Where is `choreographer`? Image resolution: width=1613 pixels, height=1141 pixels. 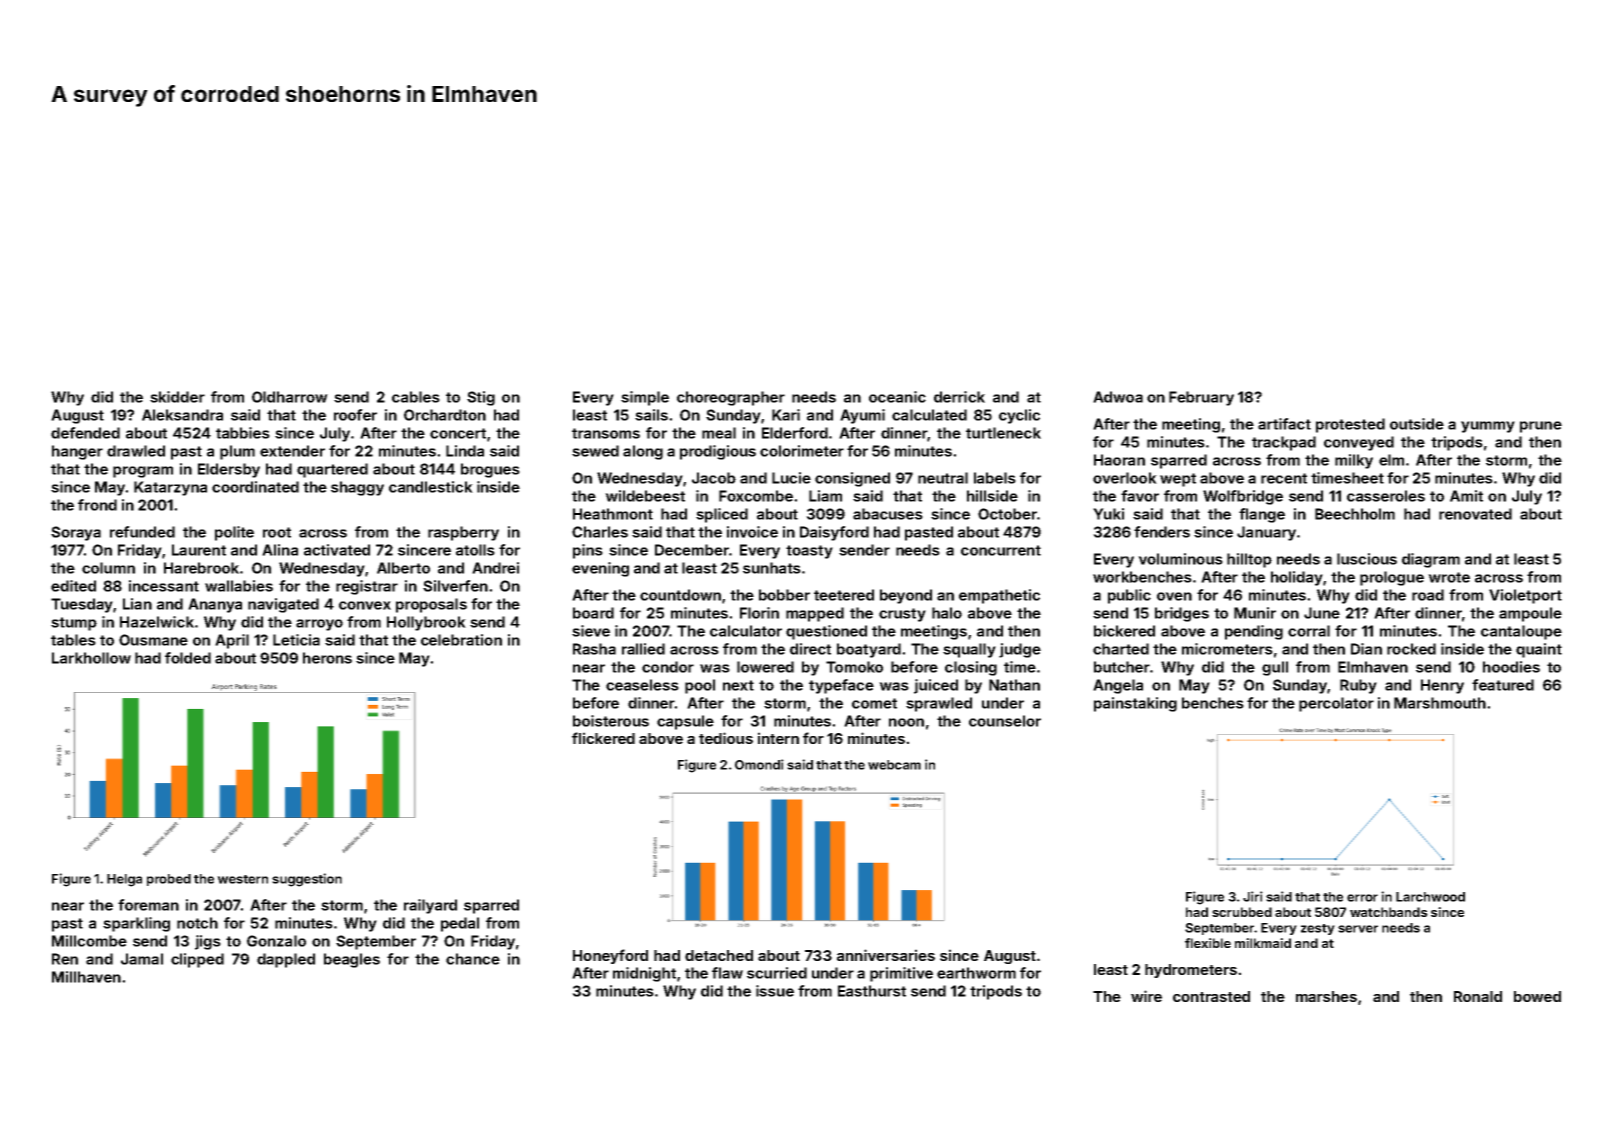
choreographer is located at coordinates (731, 398).
